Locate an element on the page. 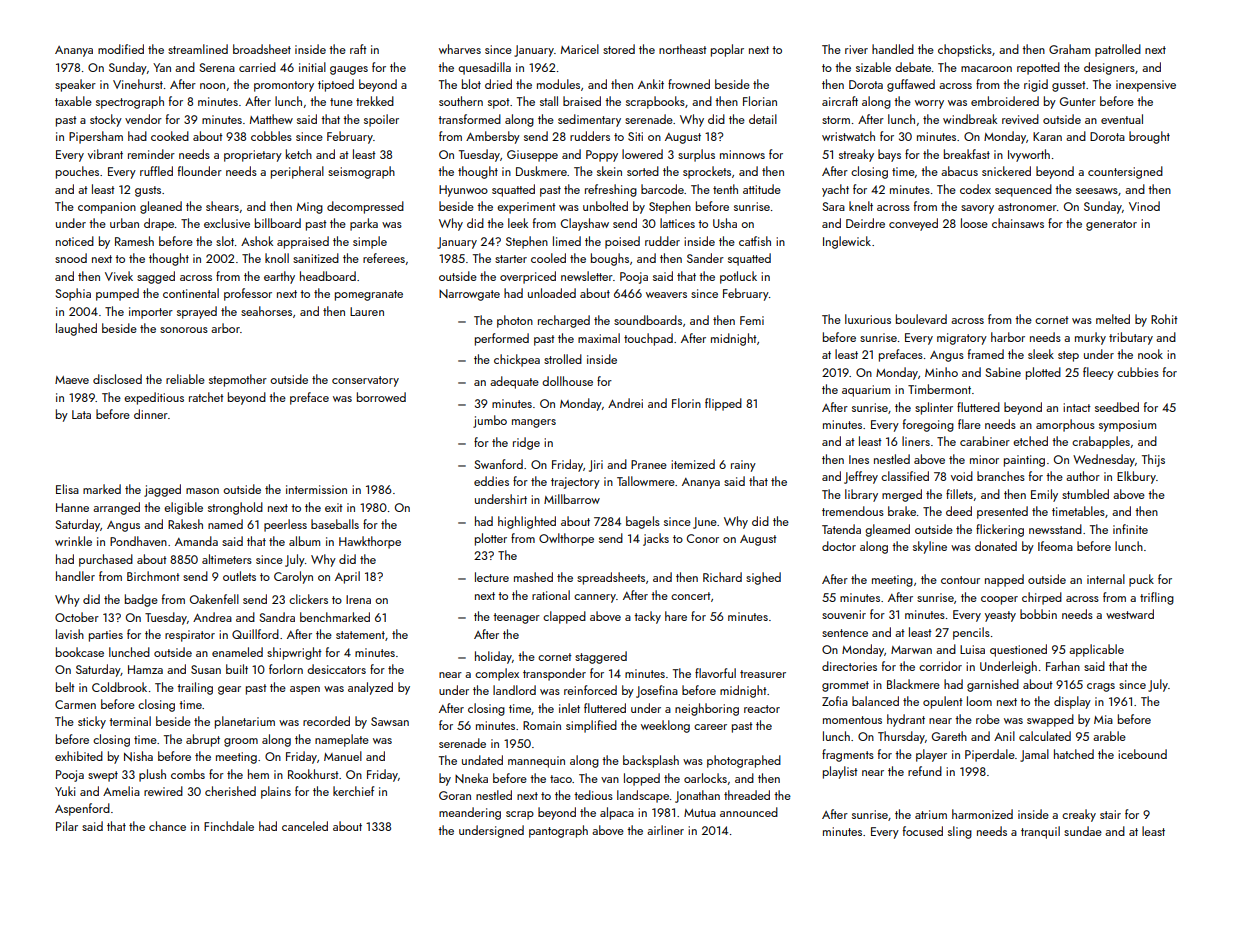  Finchdale is located at coordinates (229, 826).
